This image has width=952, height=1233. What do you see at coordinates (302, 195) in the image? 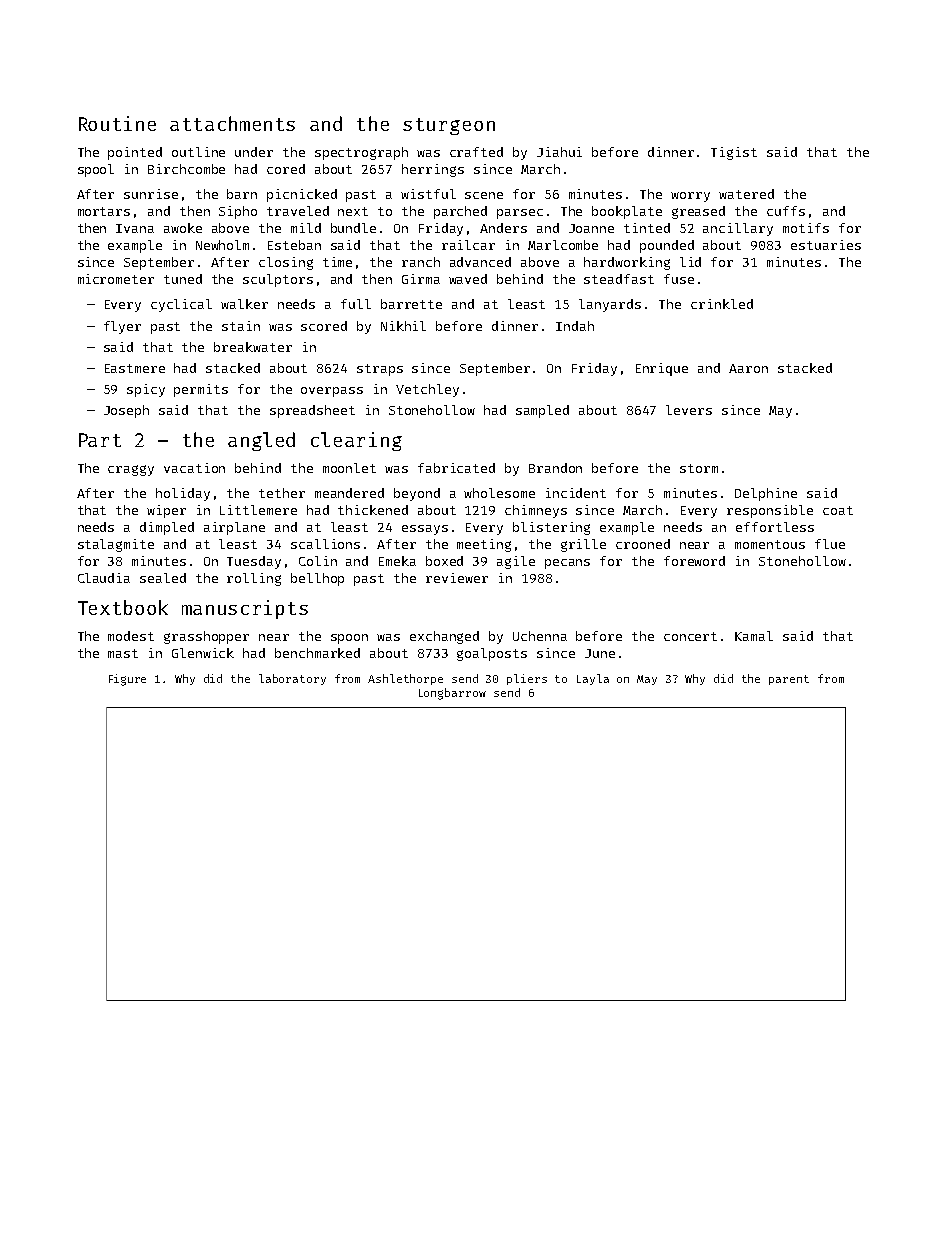
I see `picnicked` at bounding box center [302, 195].
